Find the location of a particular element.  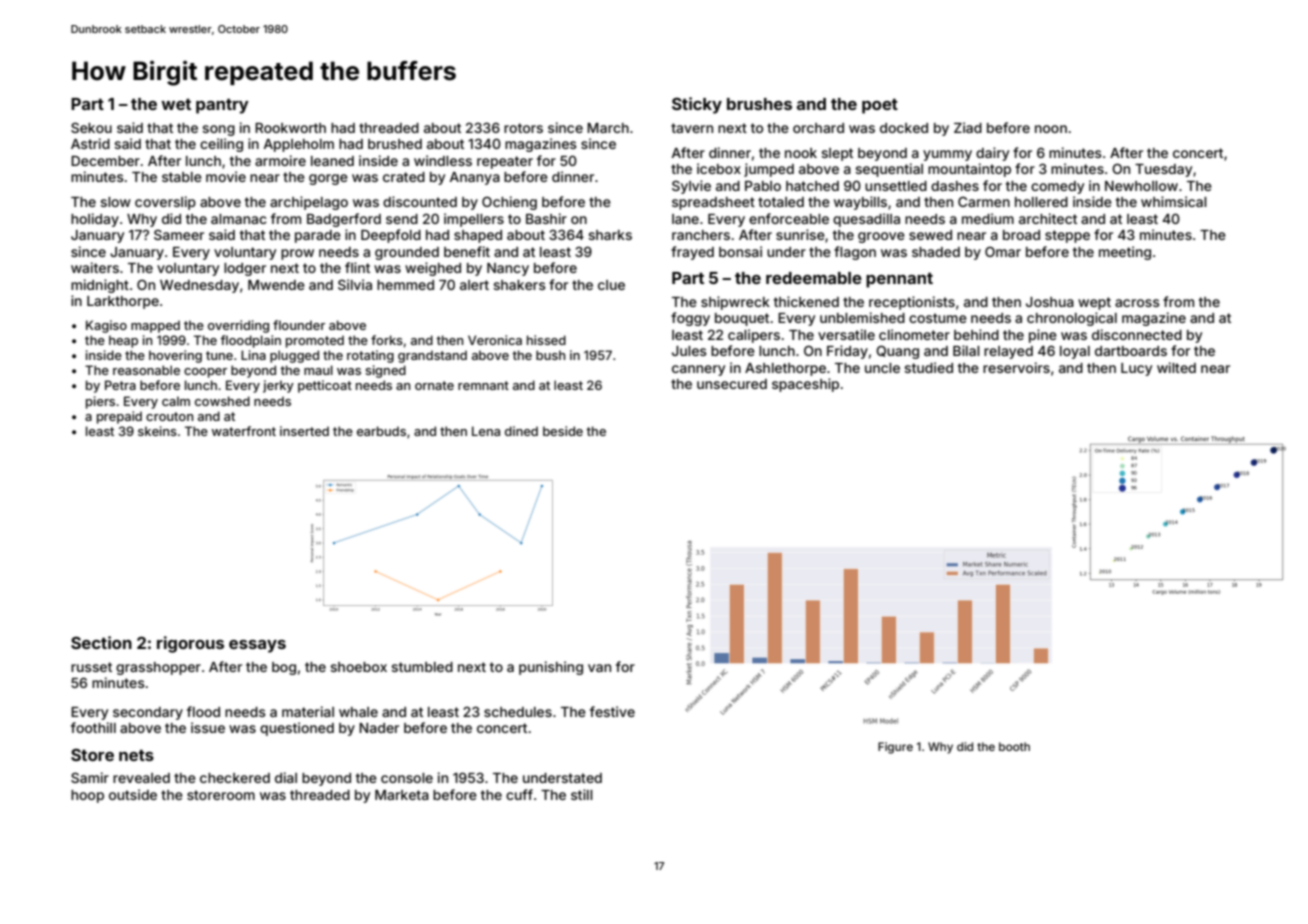

inserted is located at coordinates (304, 431).
